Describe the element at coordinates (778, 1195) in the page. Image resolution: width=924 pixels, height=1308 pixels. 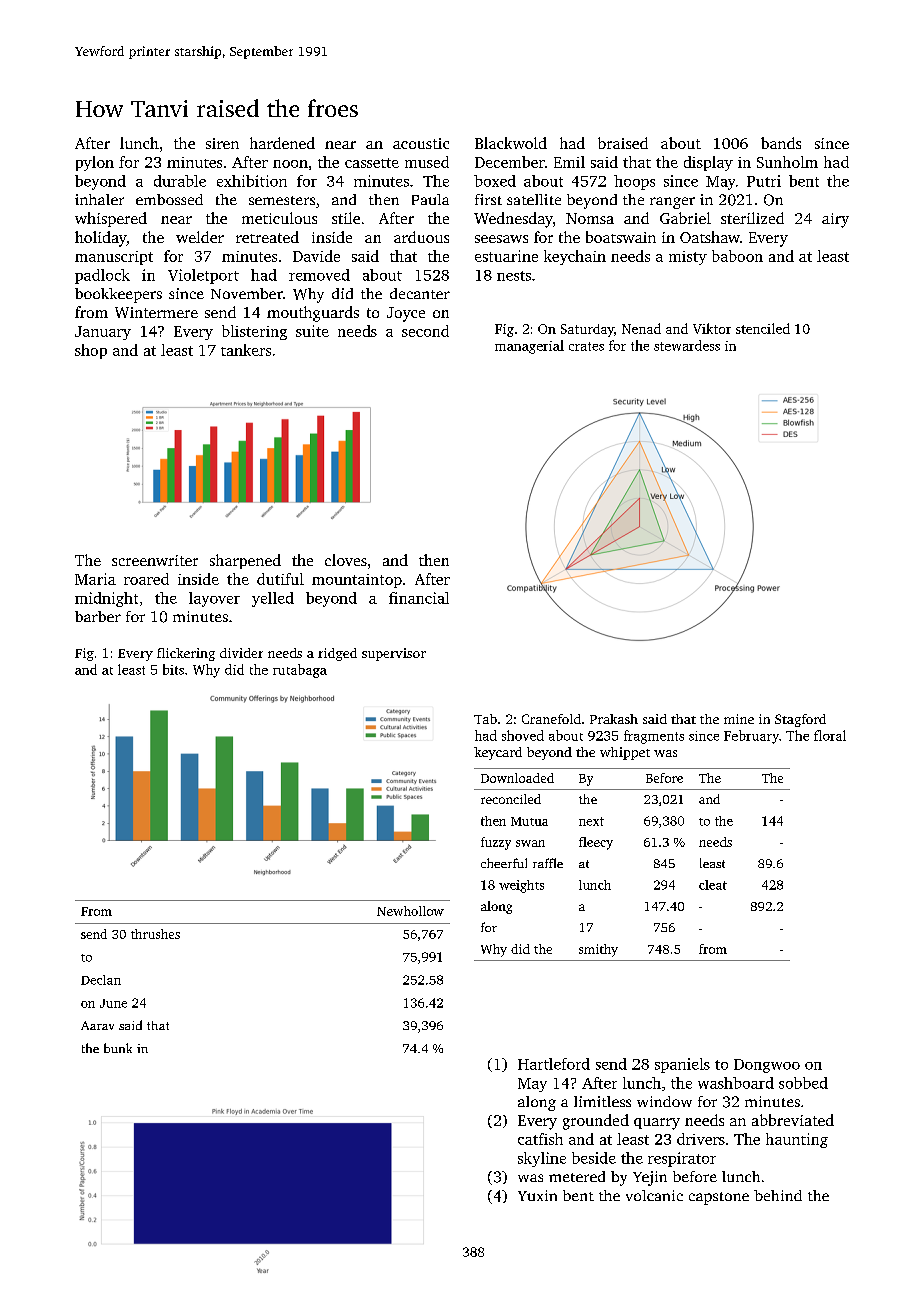
I see `behind` at that location.
